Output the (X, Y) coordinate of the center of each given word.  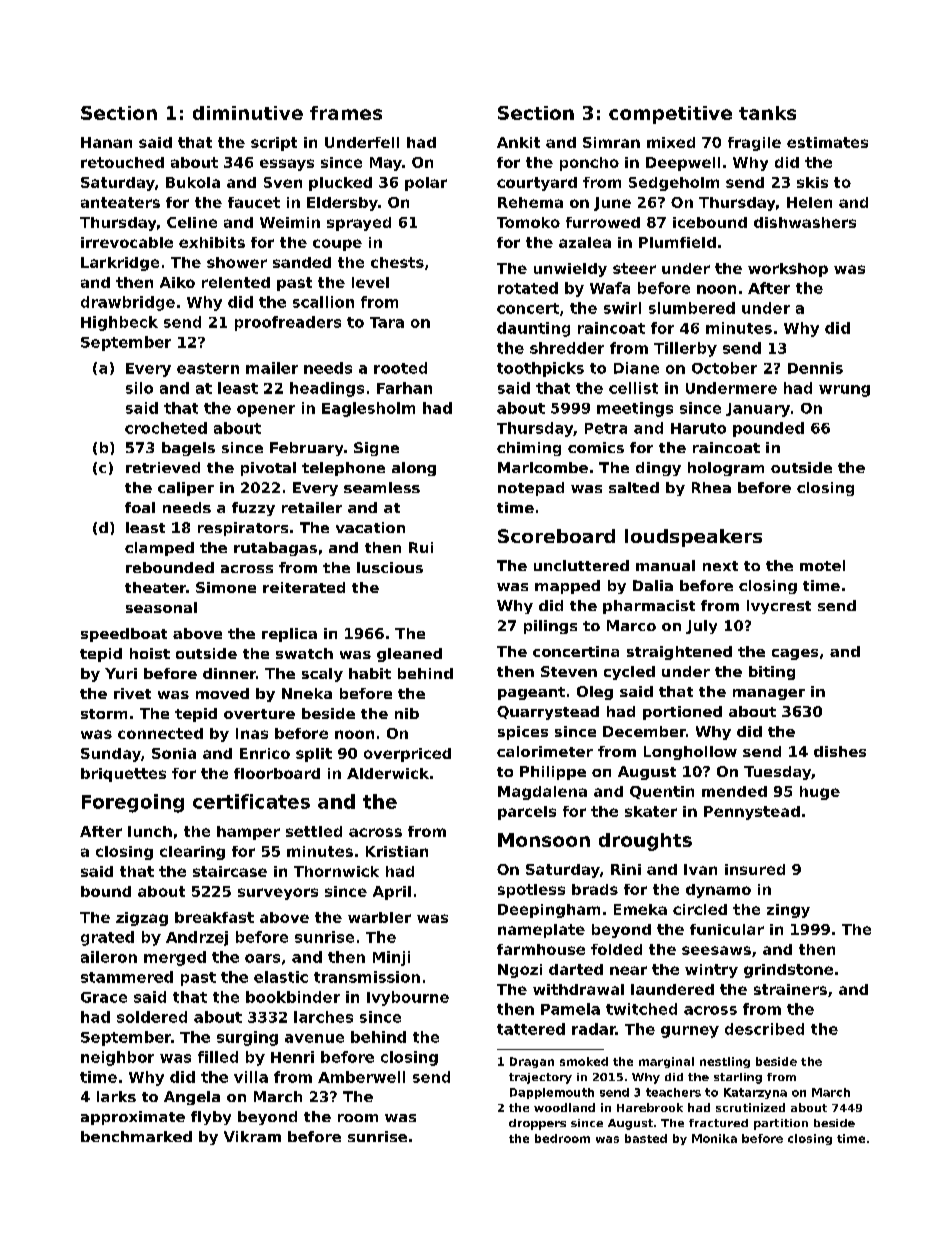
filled (218, 1057)
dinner (229, 673)
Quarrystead (548, 713)
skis (812, 182)
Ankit (518, 142)
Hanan (106, 142)
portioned (682, 713)
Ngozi (520, 971)
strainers (790, 989)
